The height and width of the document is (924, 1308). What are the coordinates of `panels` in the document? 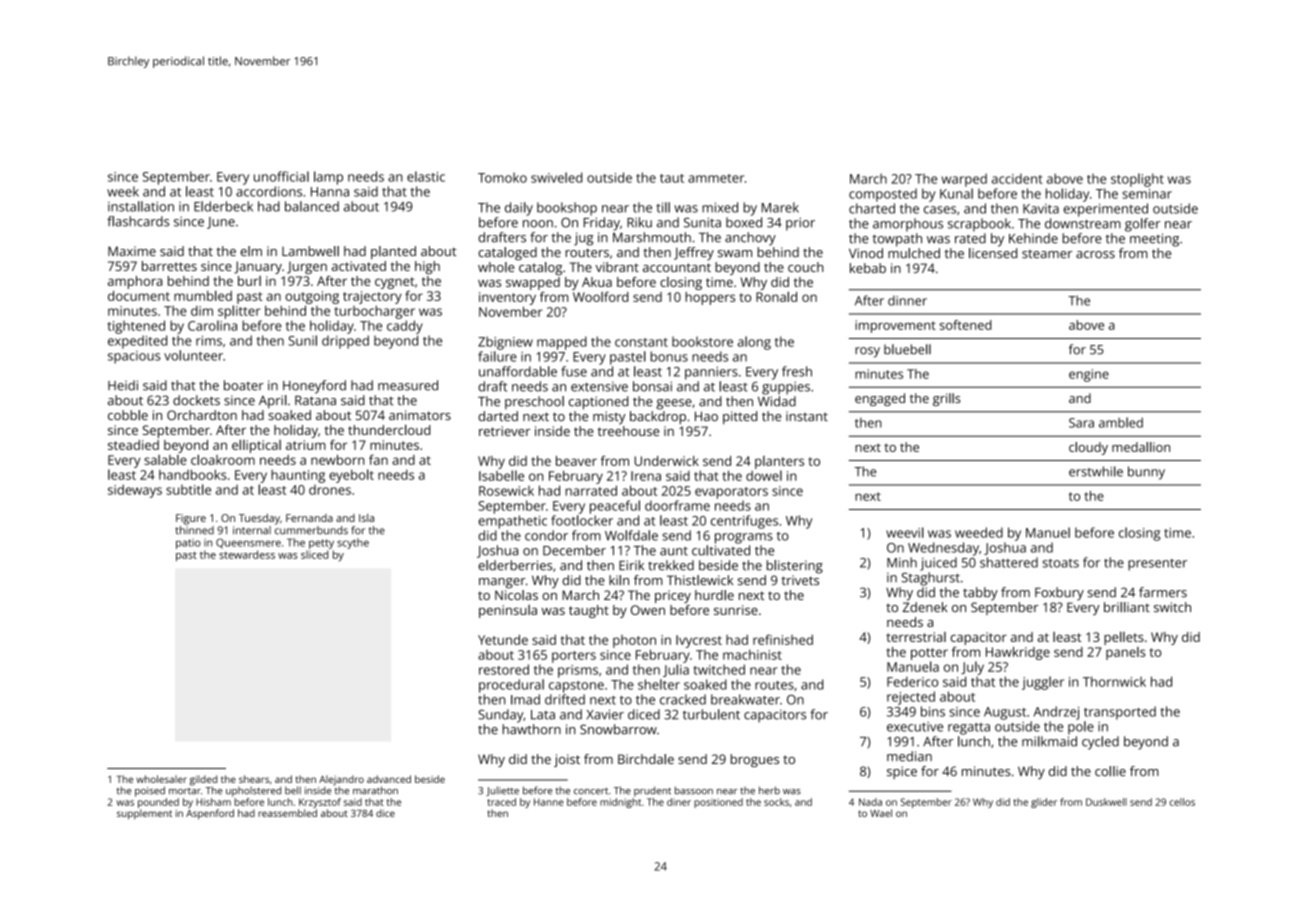 It's located at (1125, 653).
